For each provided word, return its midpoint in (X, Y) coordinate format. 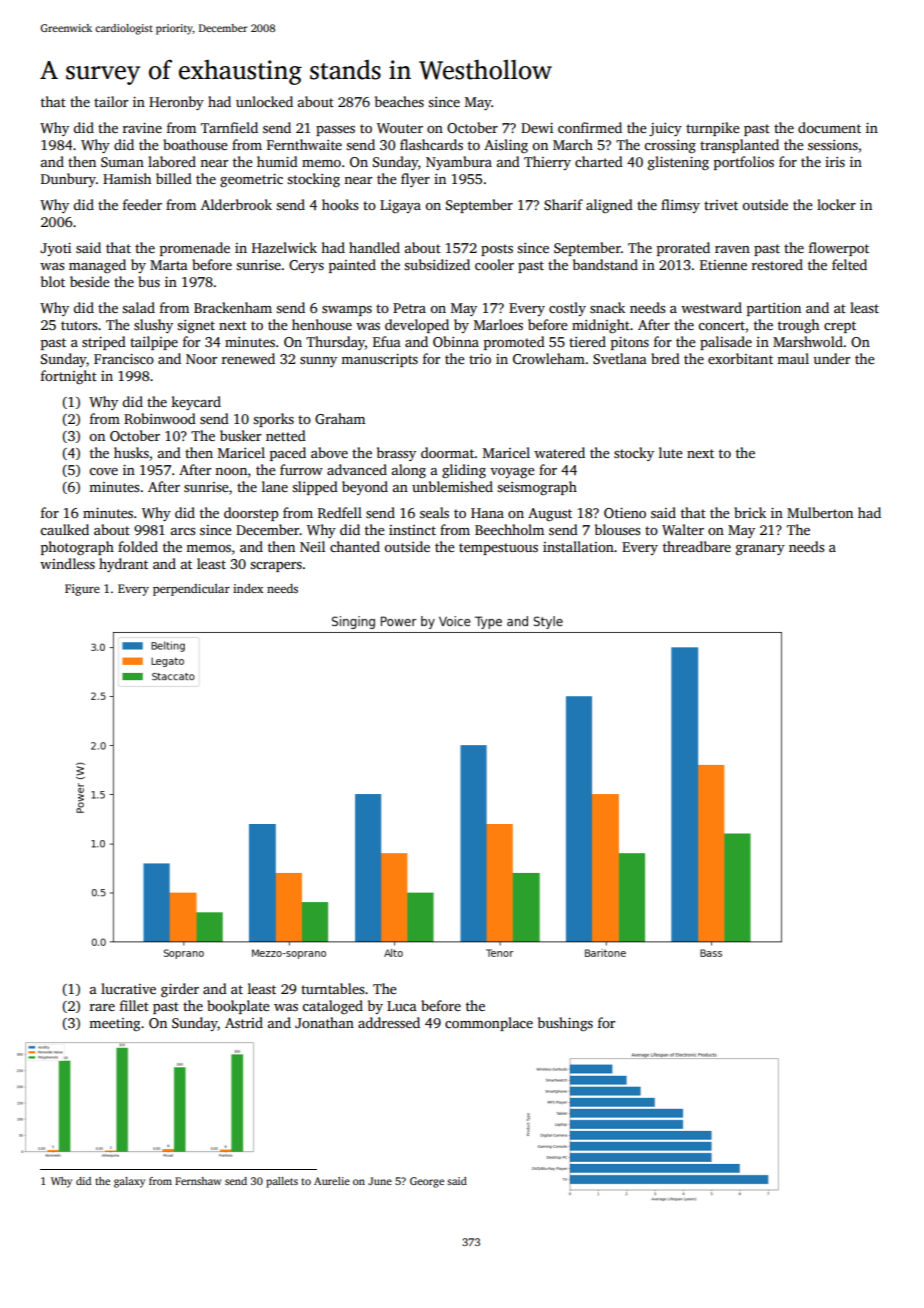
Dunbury (68, 180)
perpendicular (191, 590)
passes (335, 131)
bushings (565, 1024)
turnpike (713, 129)
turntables (332, 988)
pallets (282, 1182)
